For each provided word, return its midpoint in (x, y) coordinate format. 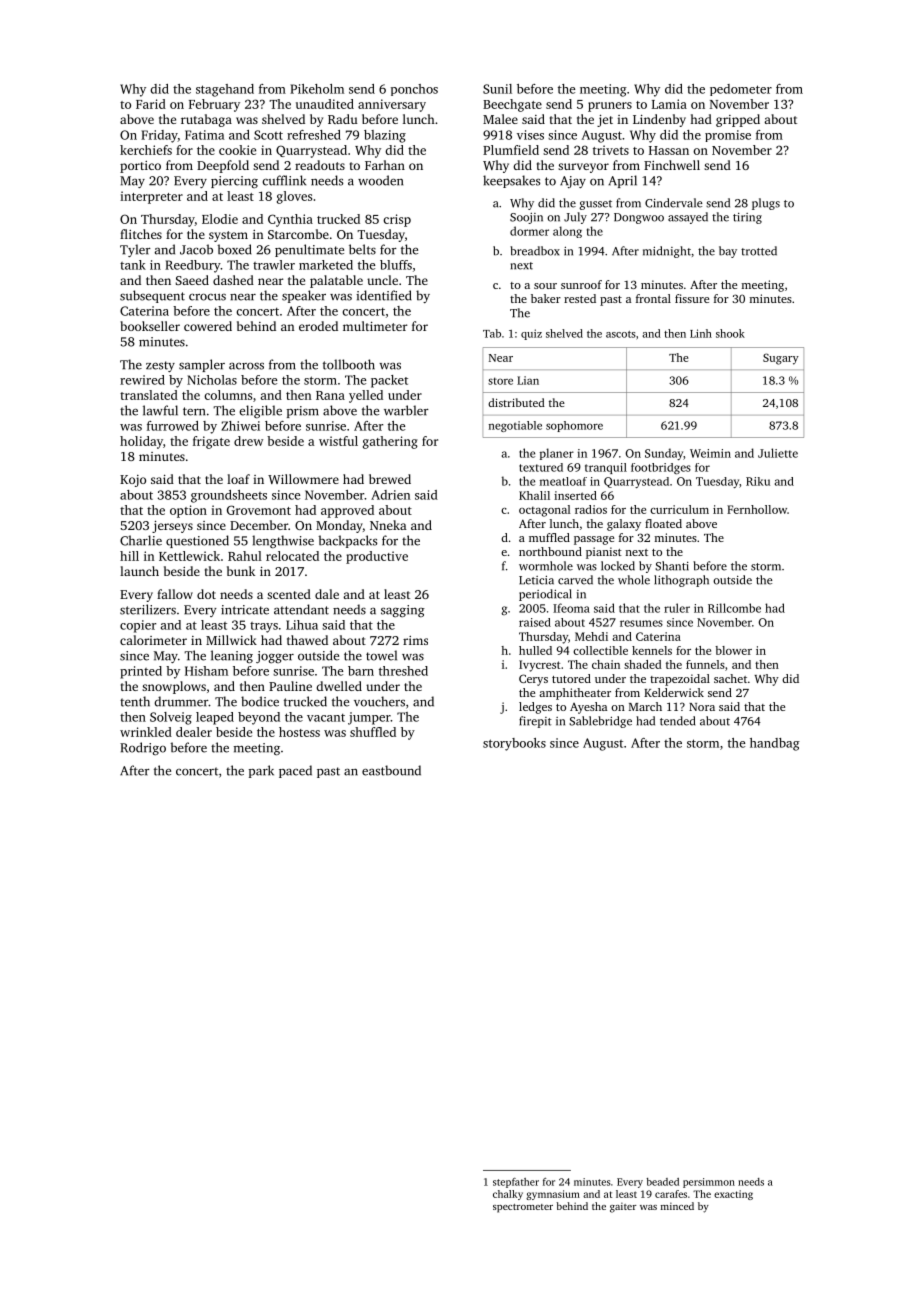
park (261, 771)
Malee (500, 119)
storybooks (514, 744)
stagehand (225, 90)
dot (206, 594)
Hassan (669, 150)
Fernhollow (757, 509)
